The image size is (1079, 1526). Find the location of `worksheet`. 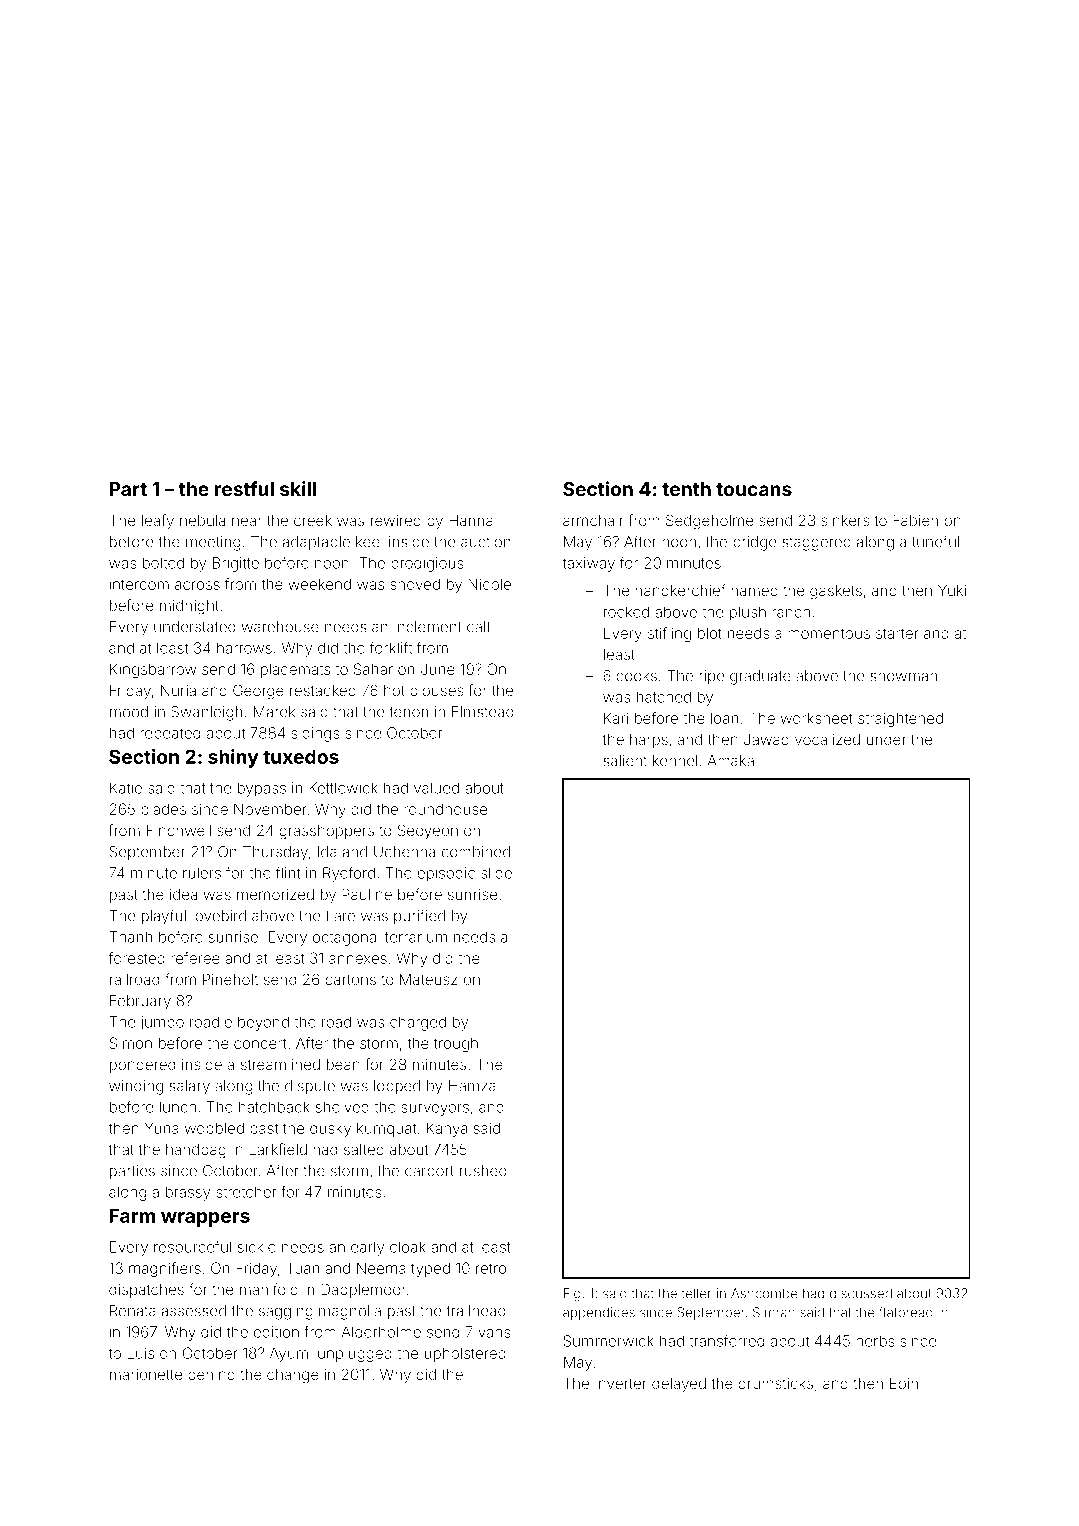

worksheet is located at coordinates (817, 718).
